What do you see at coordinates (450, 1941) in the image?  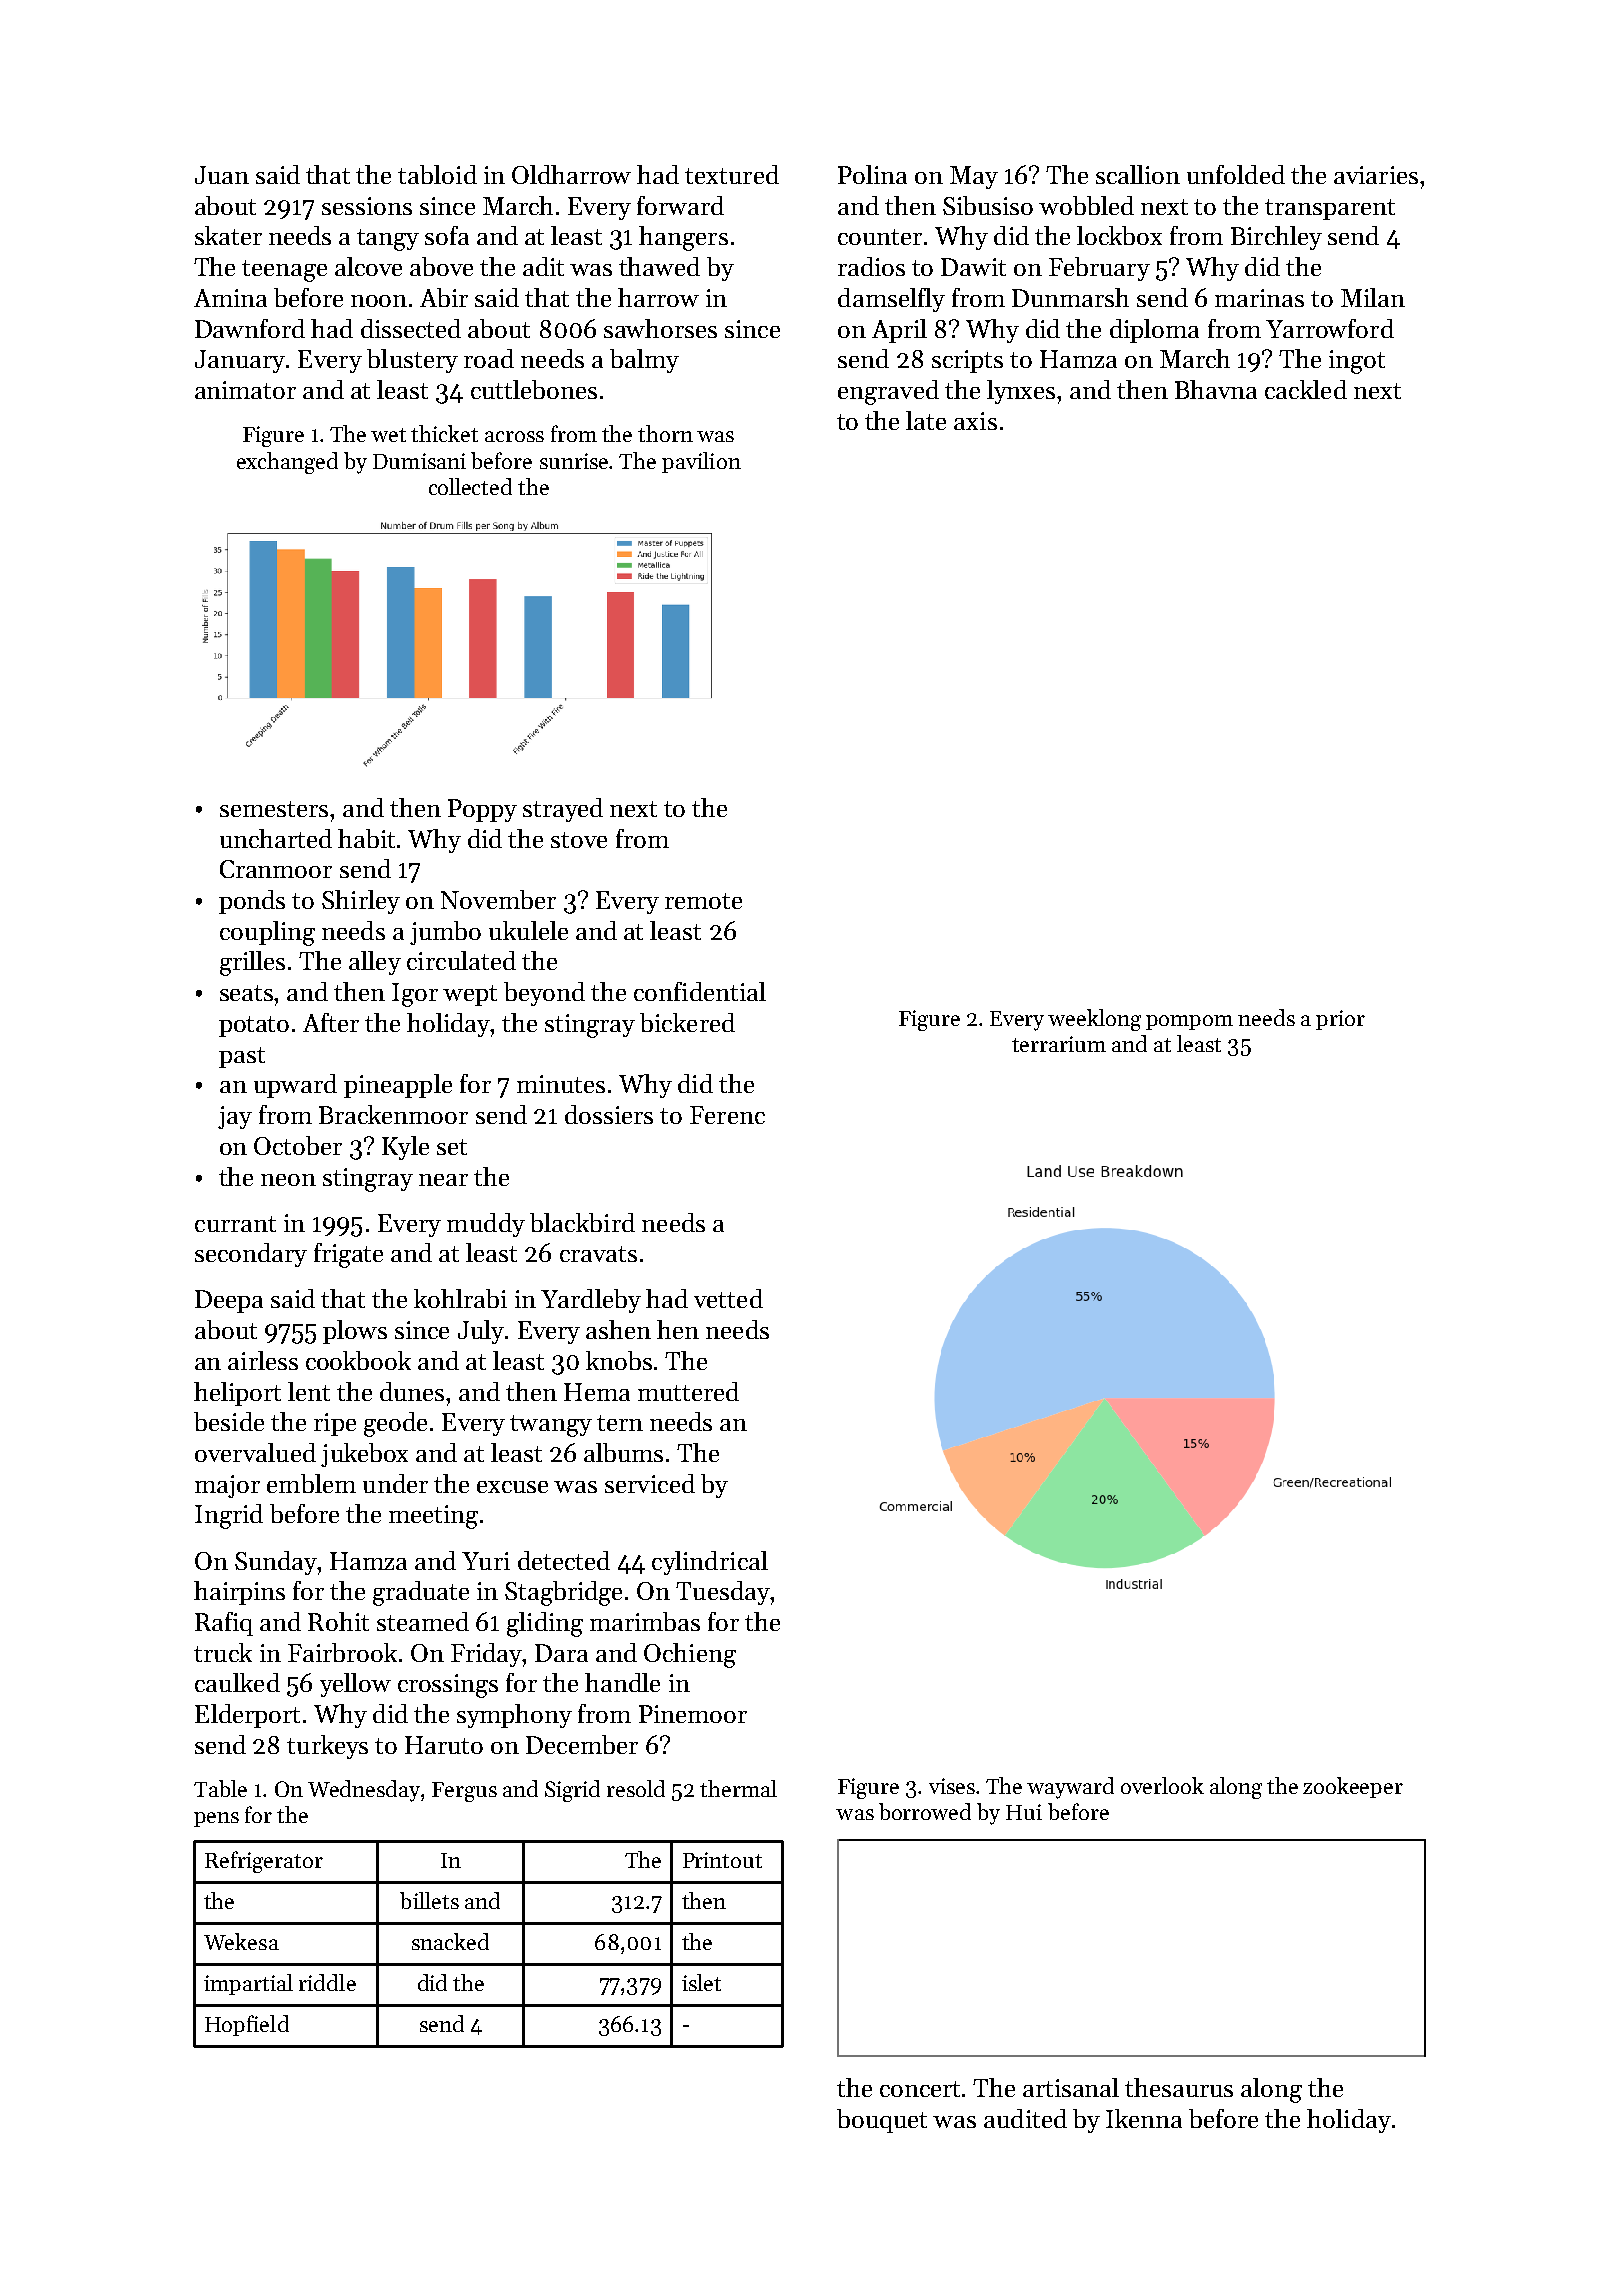 I see `snacked` at bounding box center [450, 1941].
